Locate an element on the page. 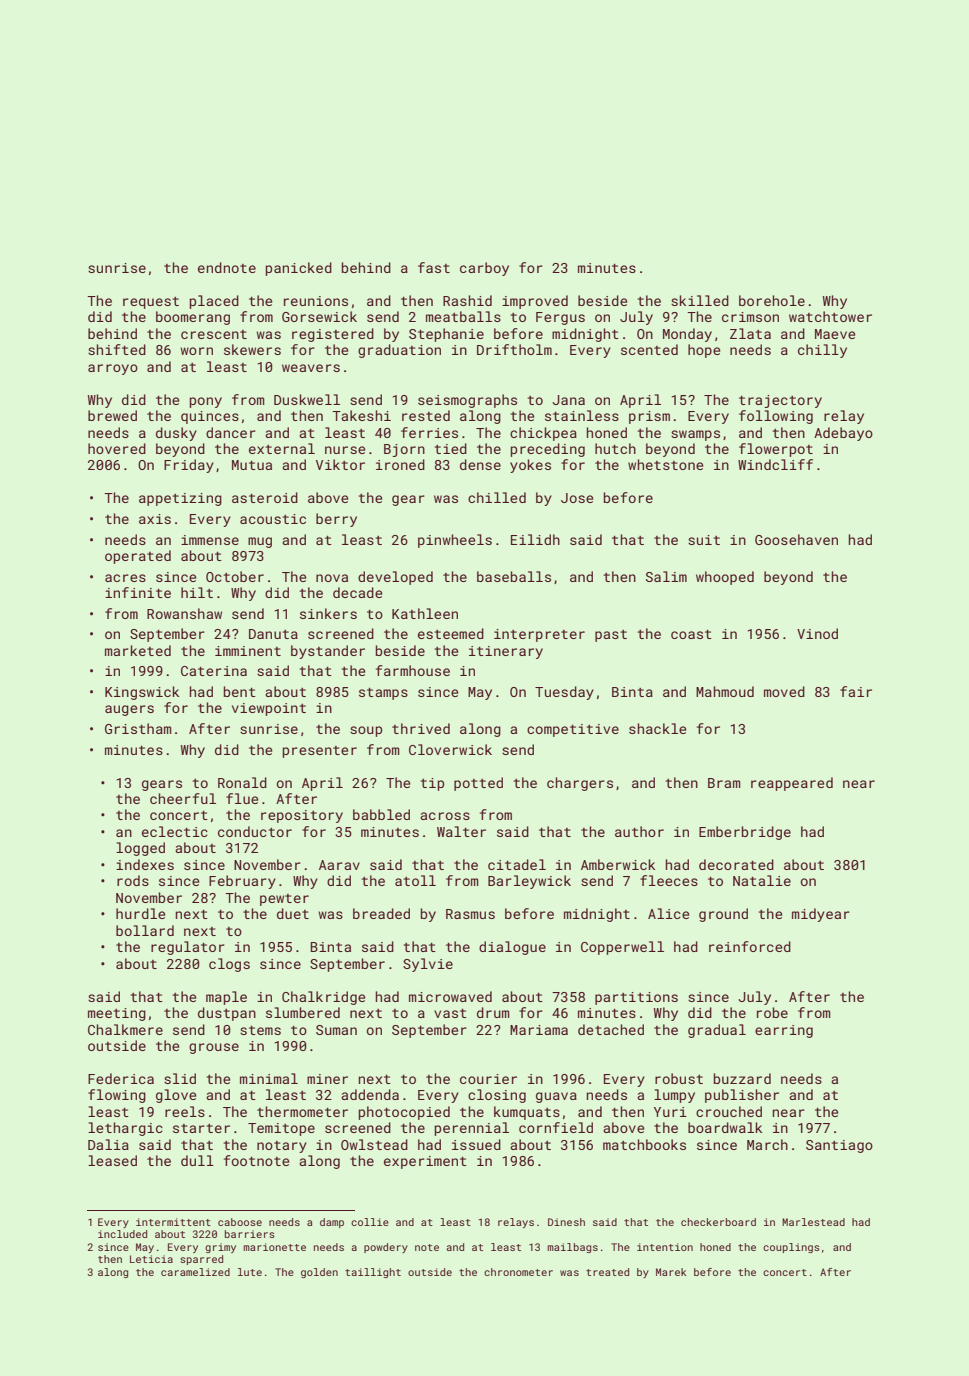 The height and width of the page is (1376, 969). seismographs is located at coordinates (467, 401).
